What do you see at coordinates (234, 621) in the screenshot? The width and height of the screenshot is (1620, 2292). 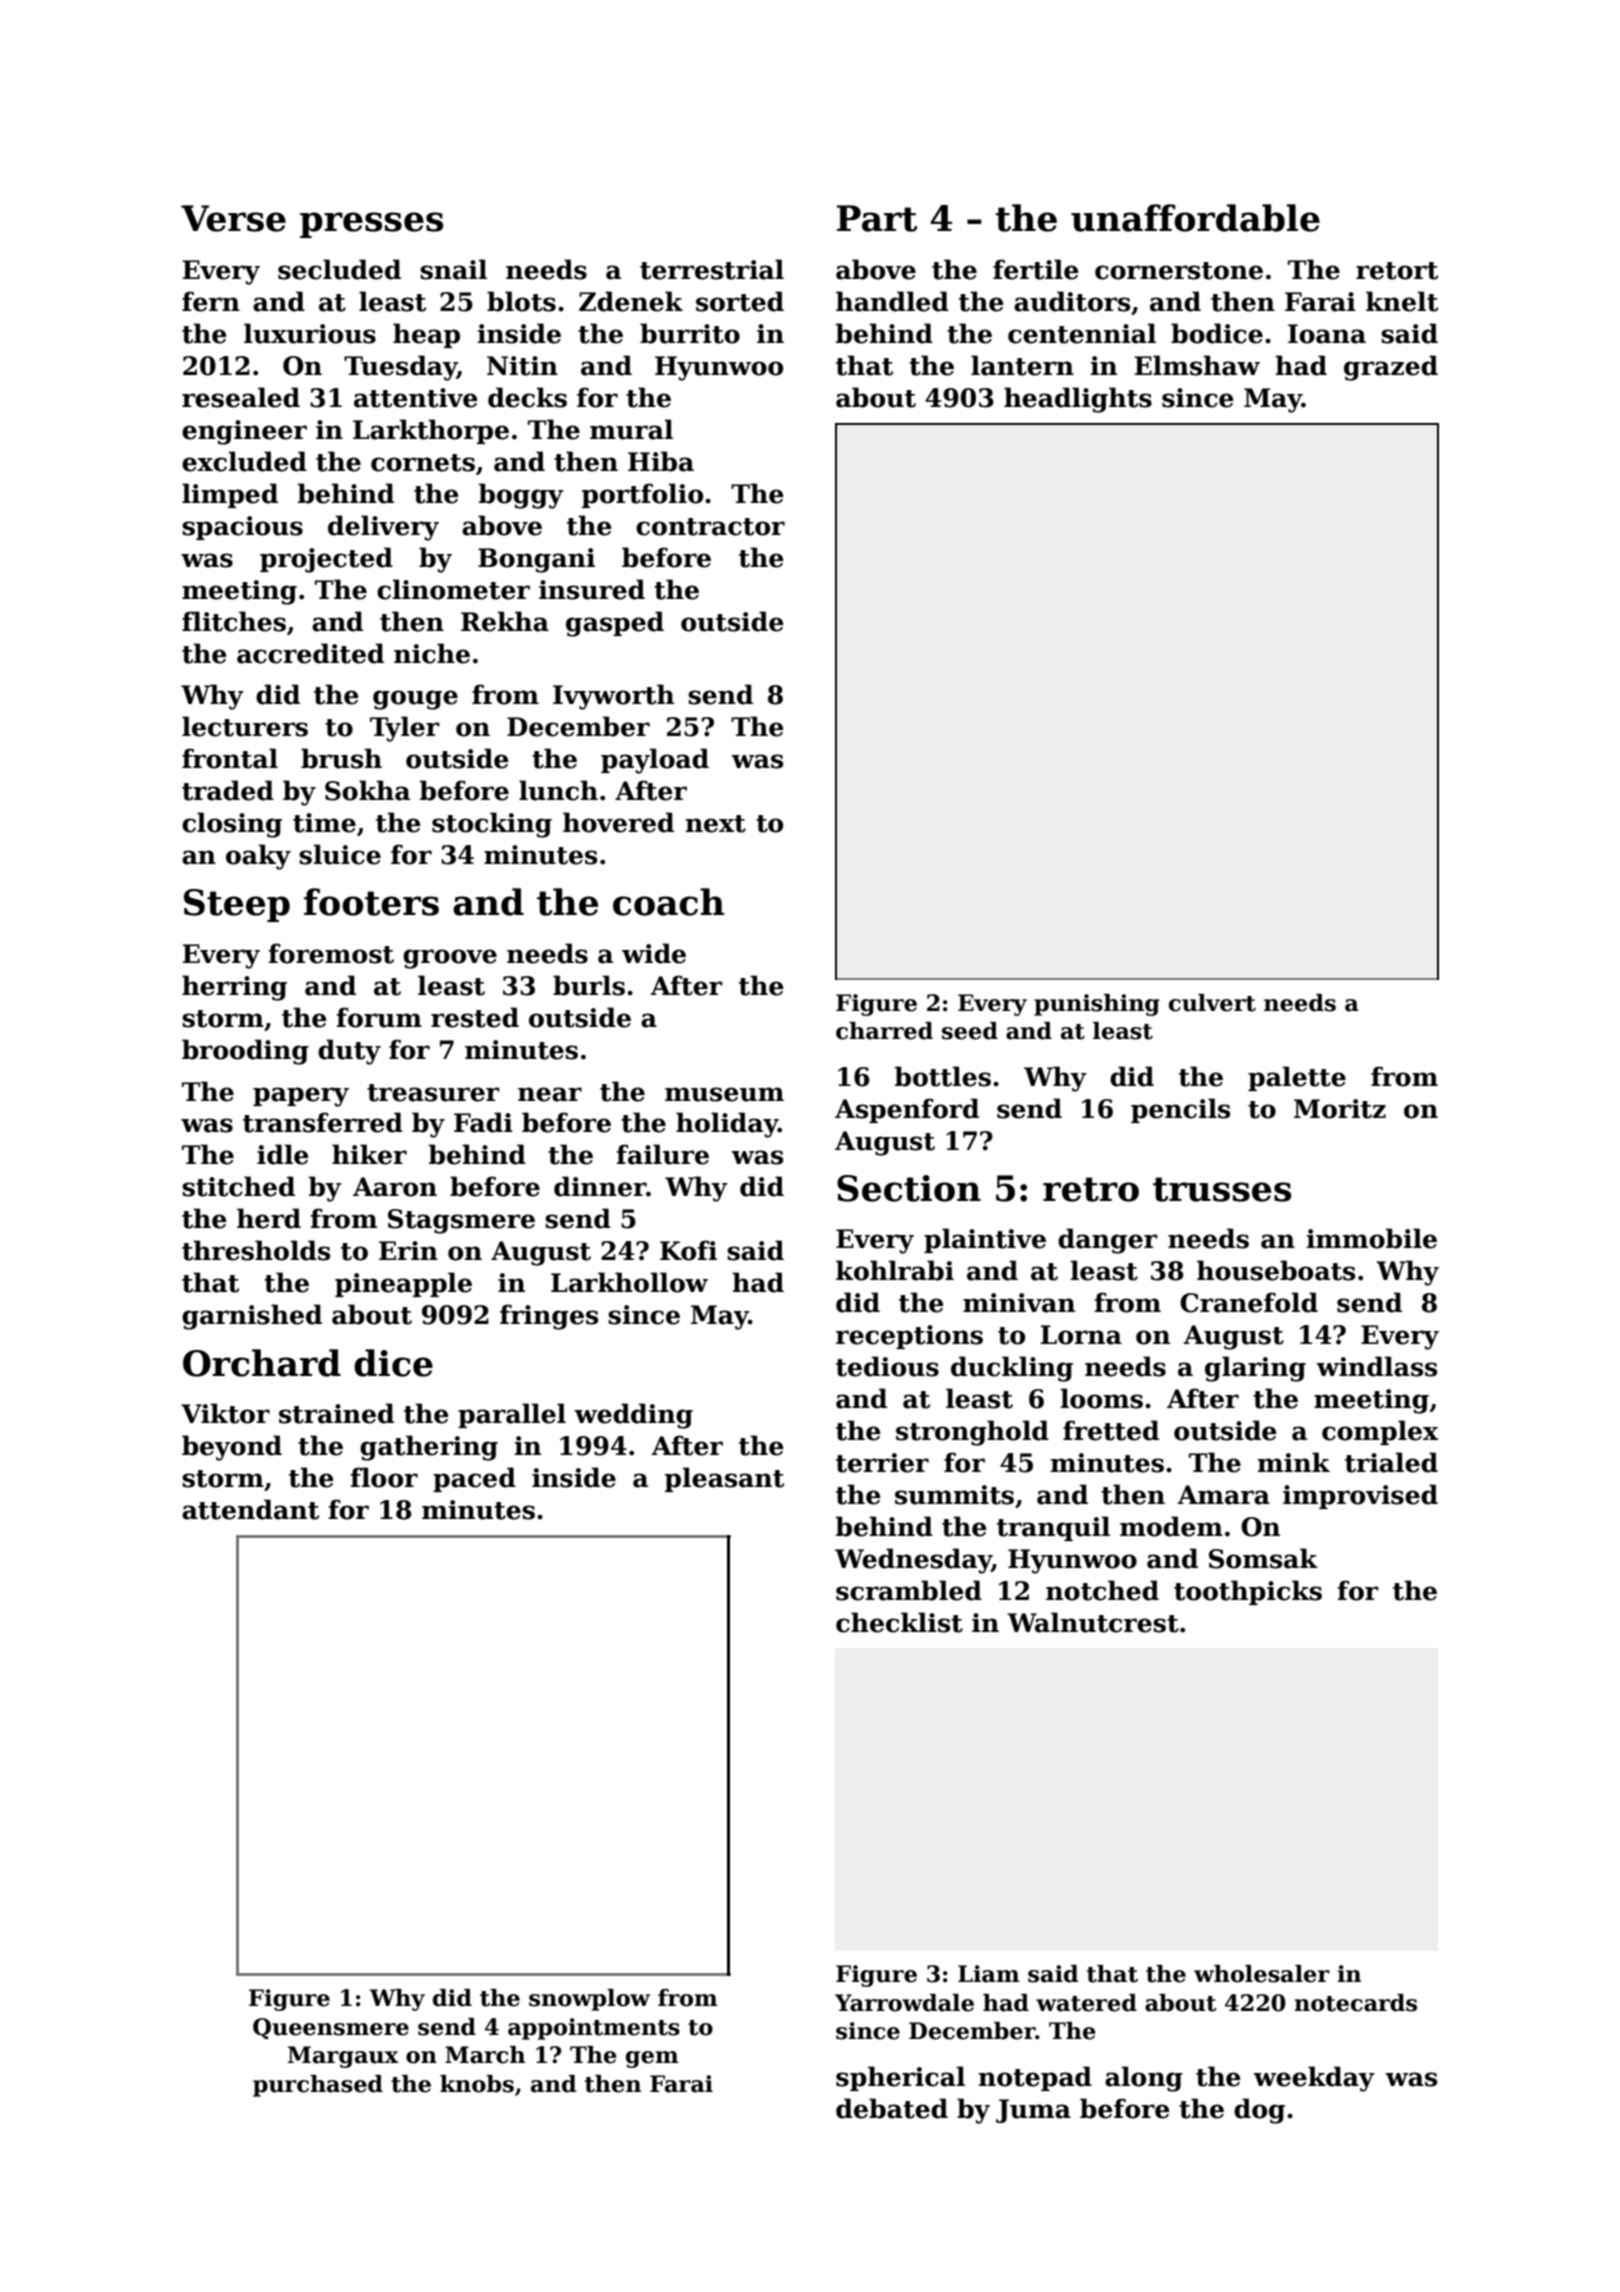 I see `flitches` at bounding box center [234, 621].
